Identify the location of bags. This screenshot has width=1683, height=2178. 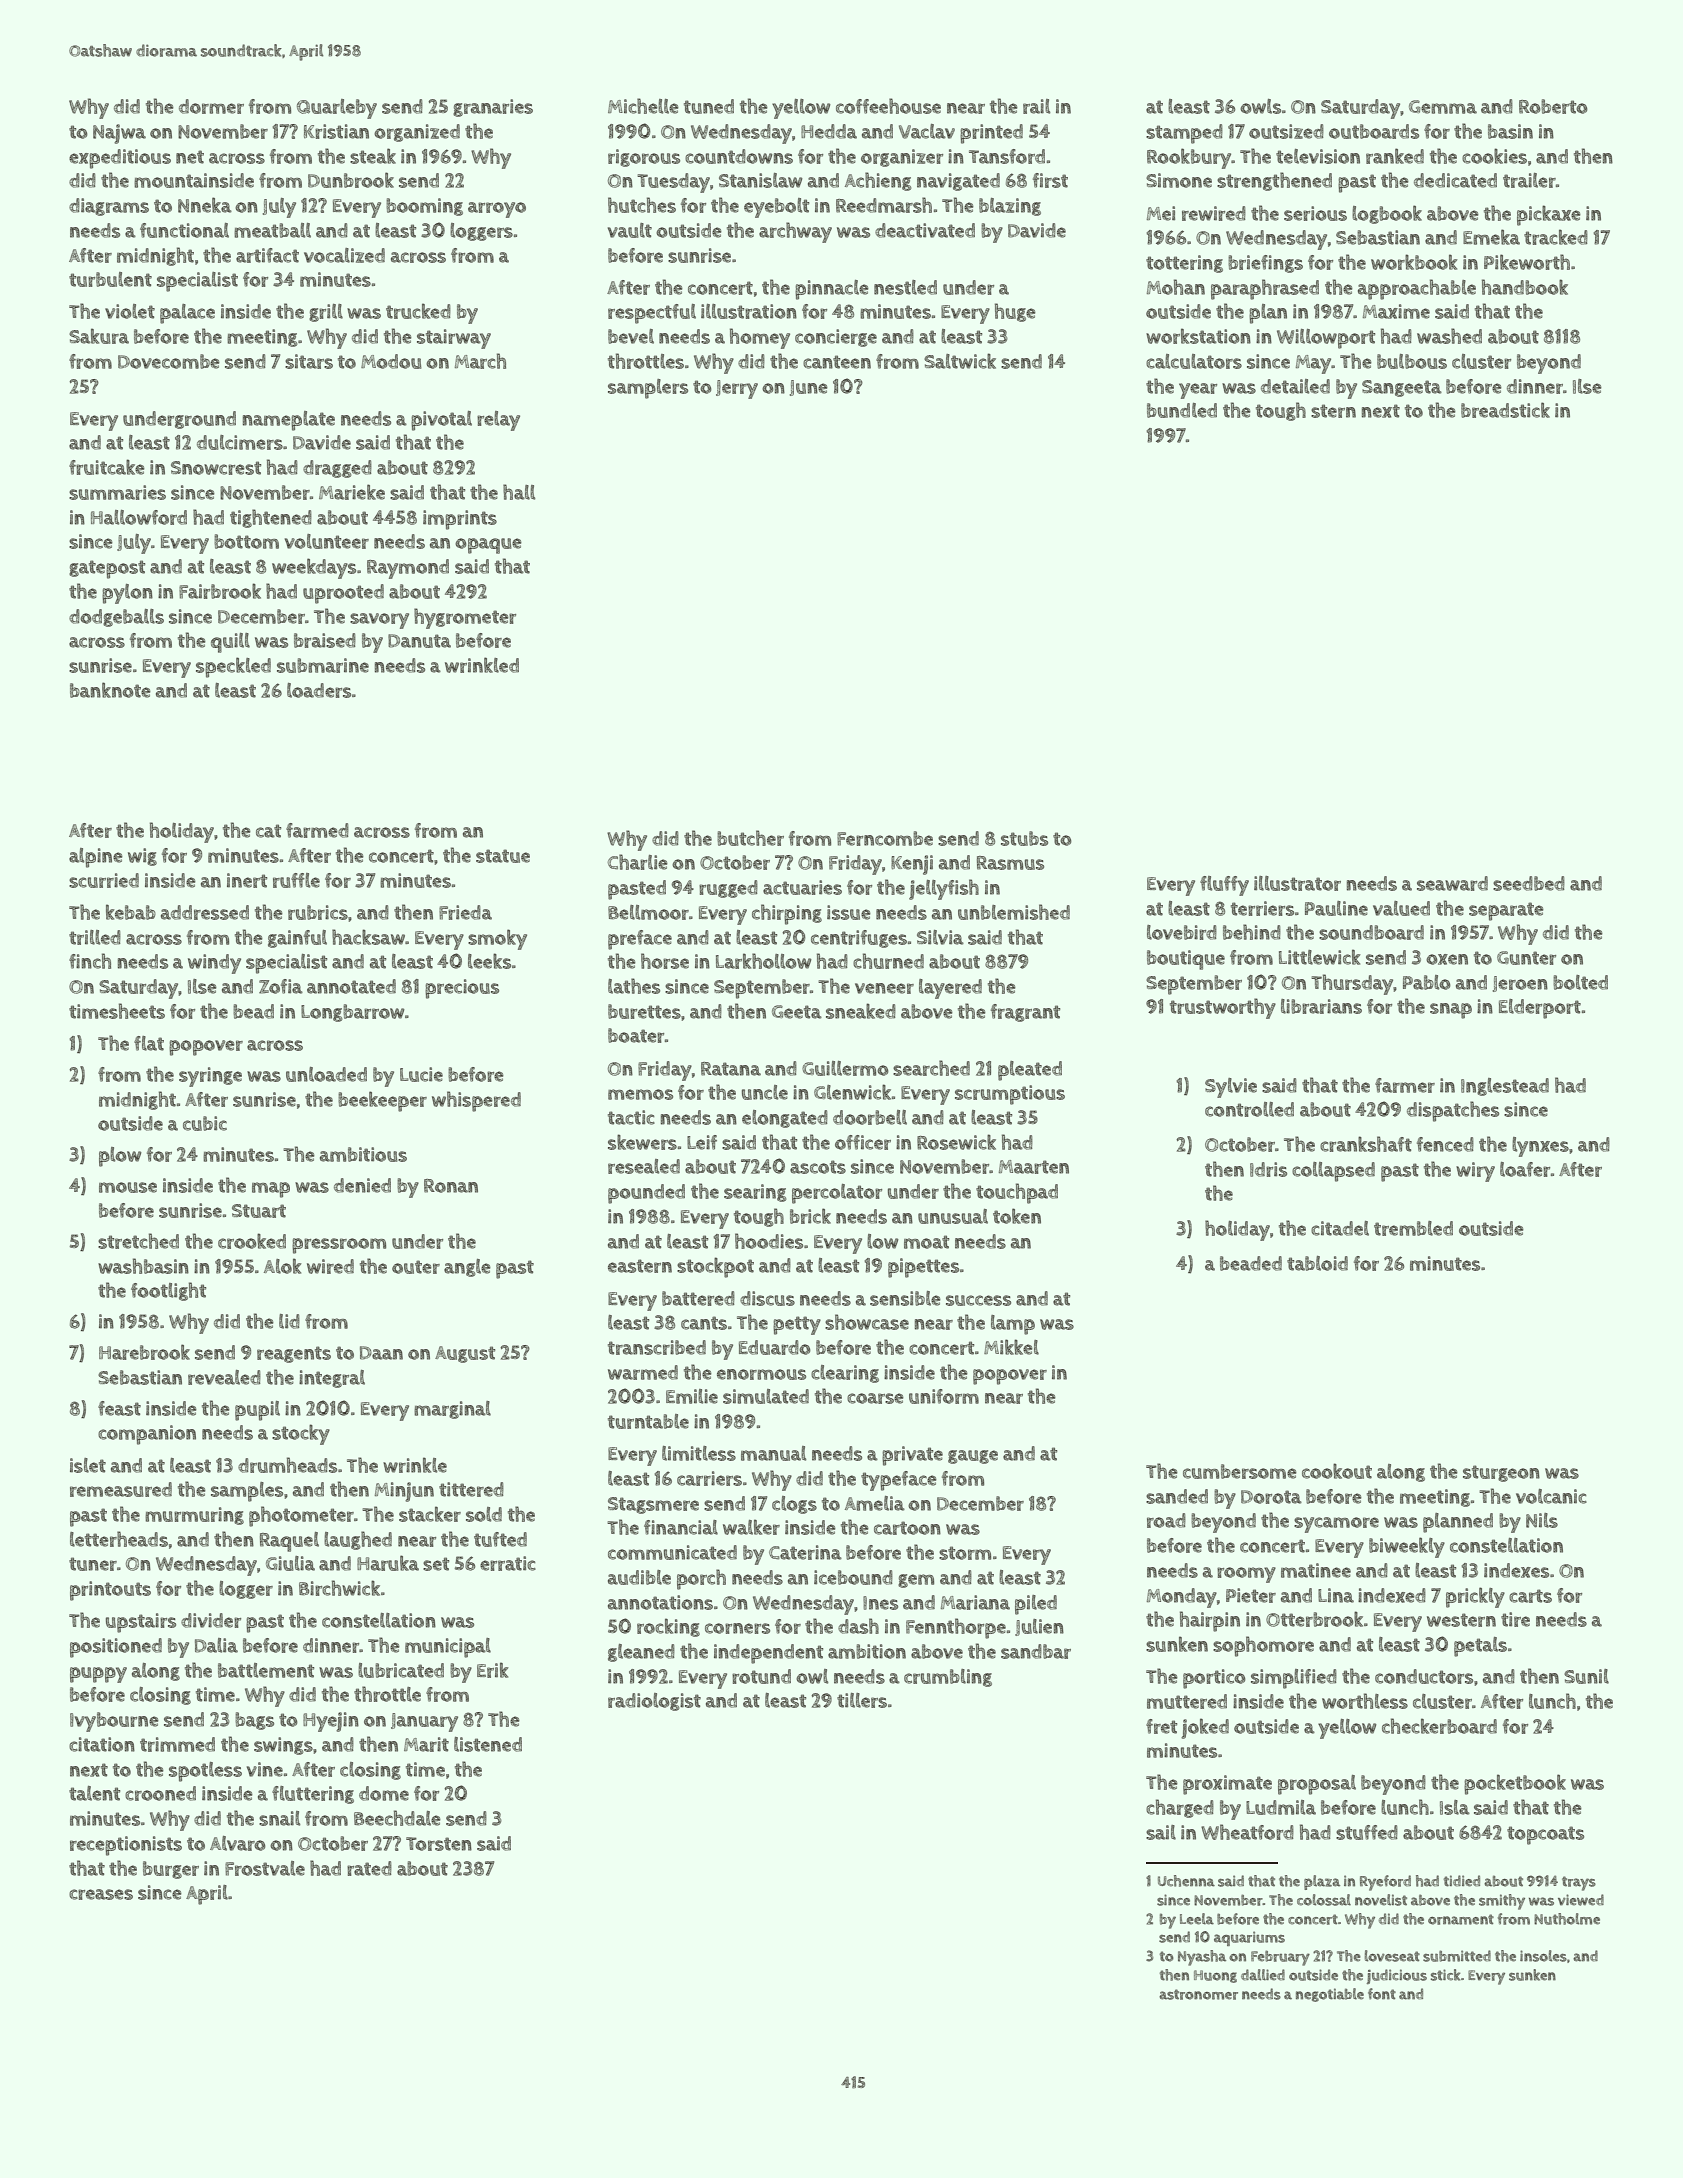
(254, 1721).
